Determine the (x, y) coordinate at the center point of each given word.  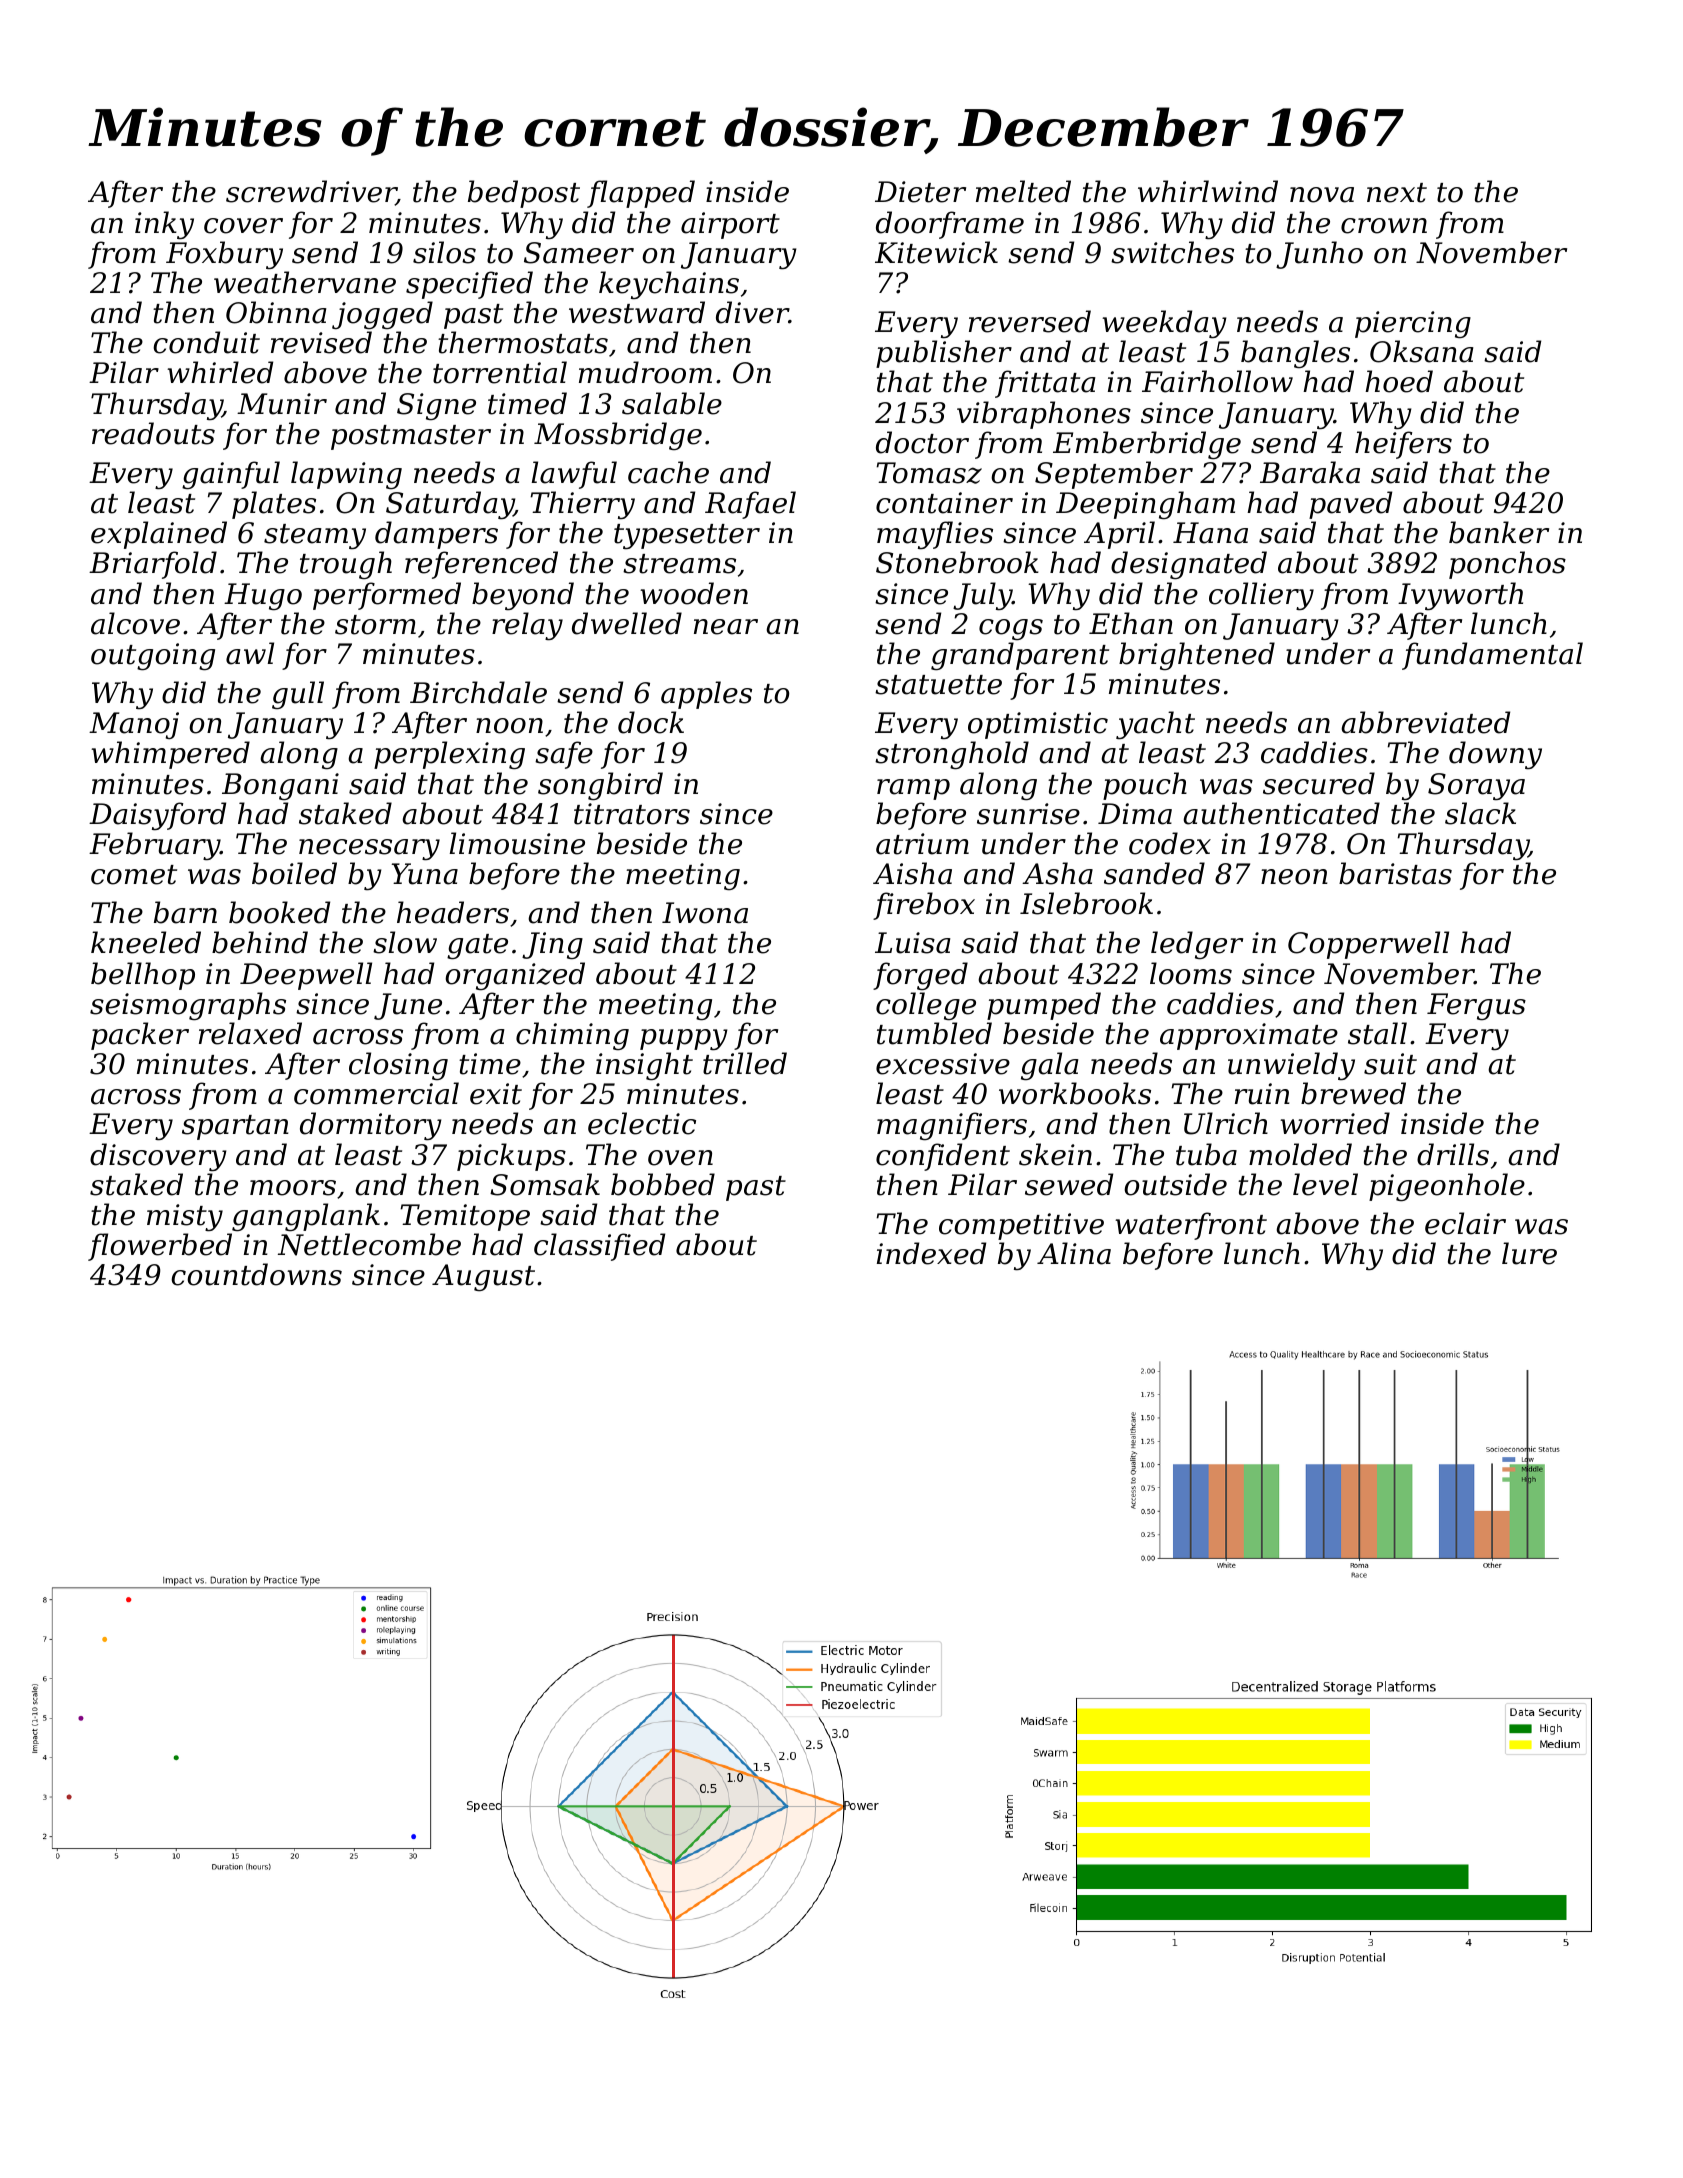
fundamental (1492, 656)
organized (515, 976)
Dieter (920, 192)
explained (159, 535)
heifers (1403, 445)
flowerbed (160, 1247)
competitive (1021, 1226)
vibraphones (1044, 415)
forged (920, 976)
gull (298, 695)
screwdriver (311, 193)
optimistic (1038, 725)
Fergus (1476, 1006)
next (1397, 193)
